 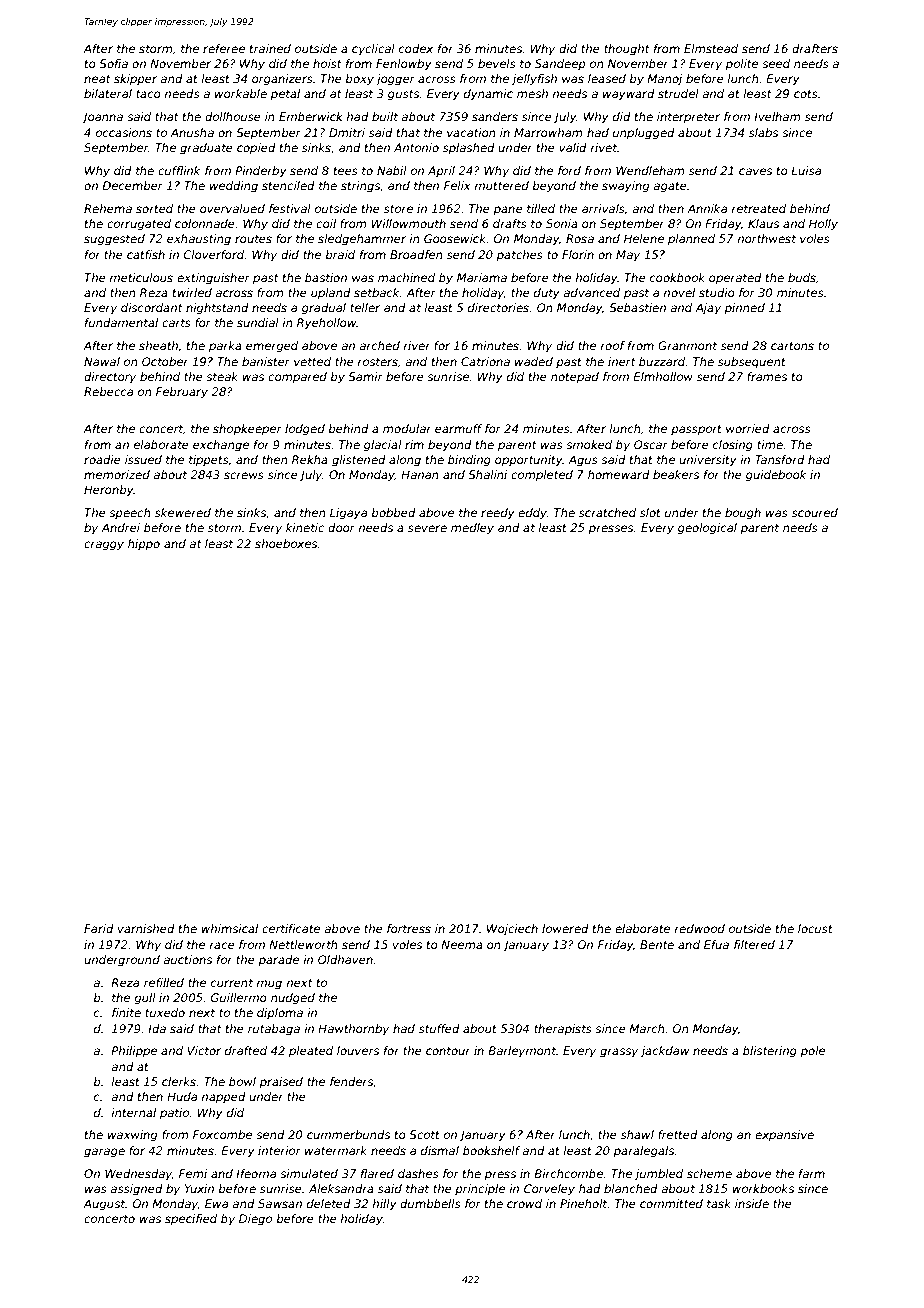 What do you see at coordinates (146, 928) in the page?
I see `varnished` at bounding box center [146, 928].
